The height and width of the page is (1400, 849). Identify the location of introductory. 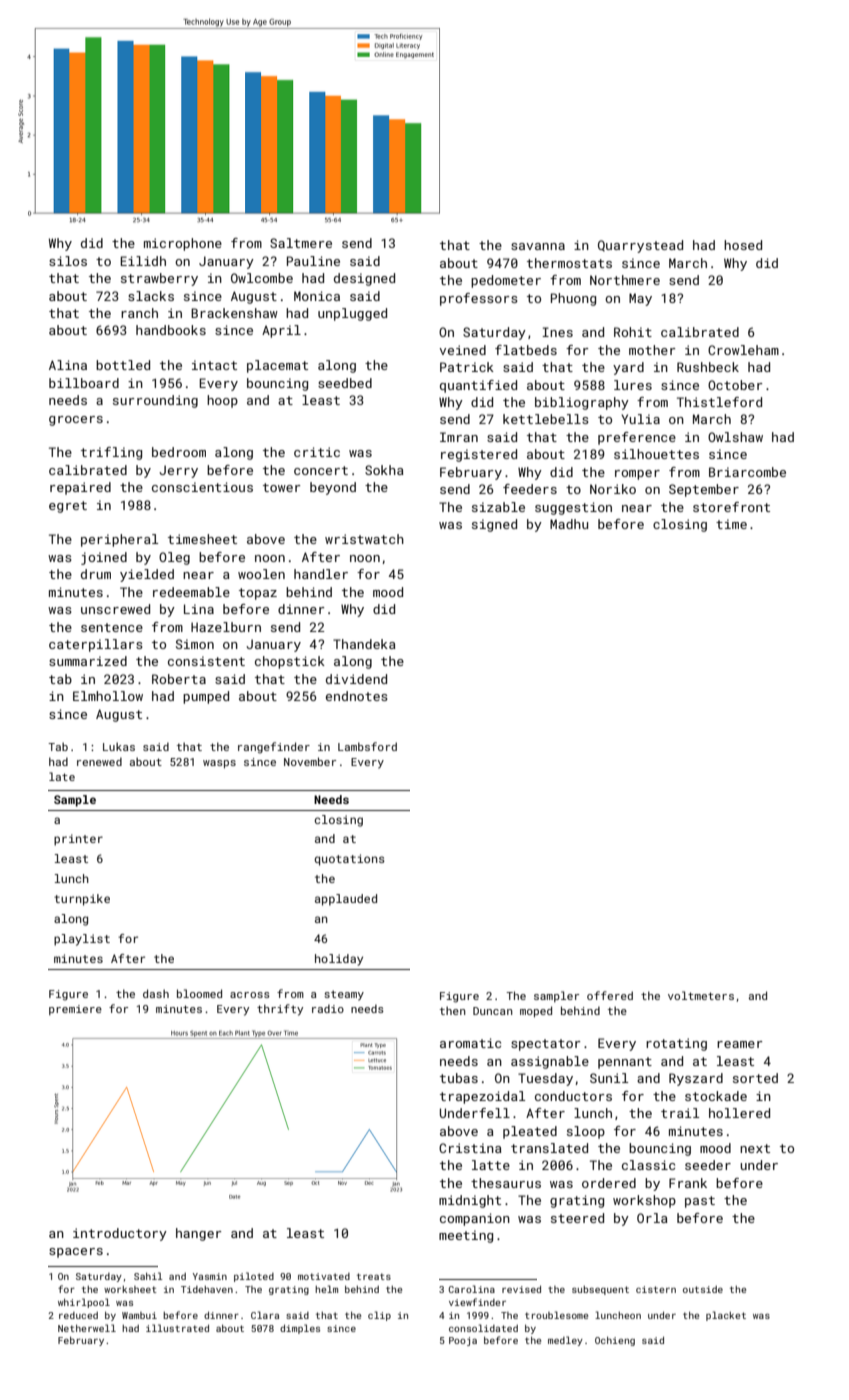
(120, 1234).
